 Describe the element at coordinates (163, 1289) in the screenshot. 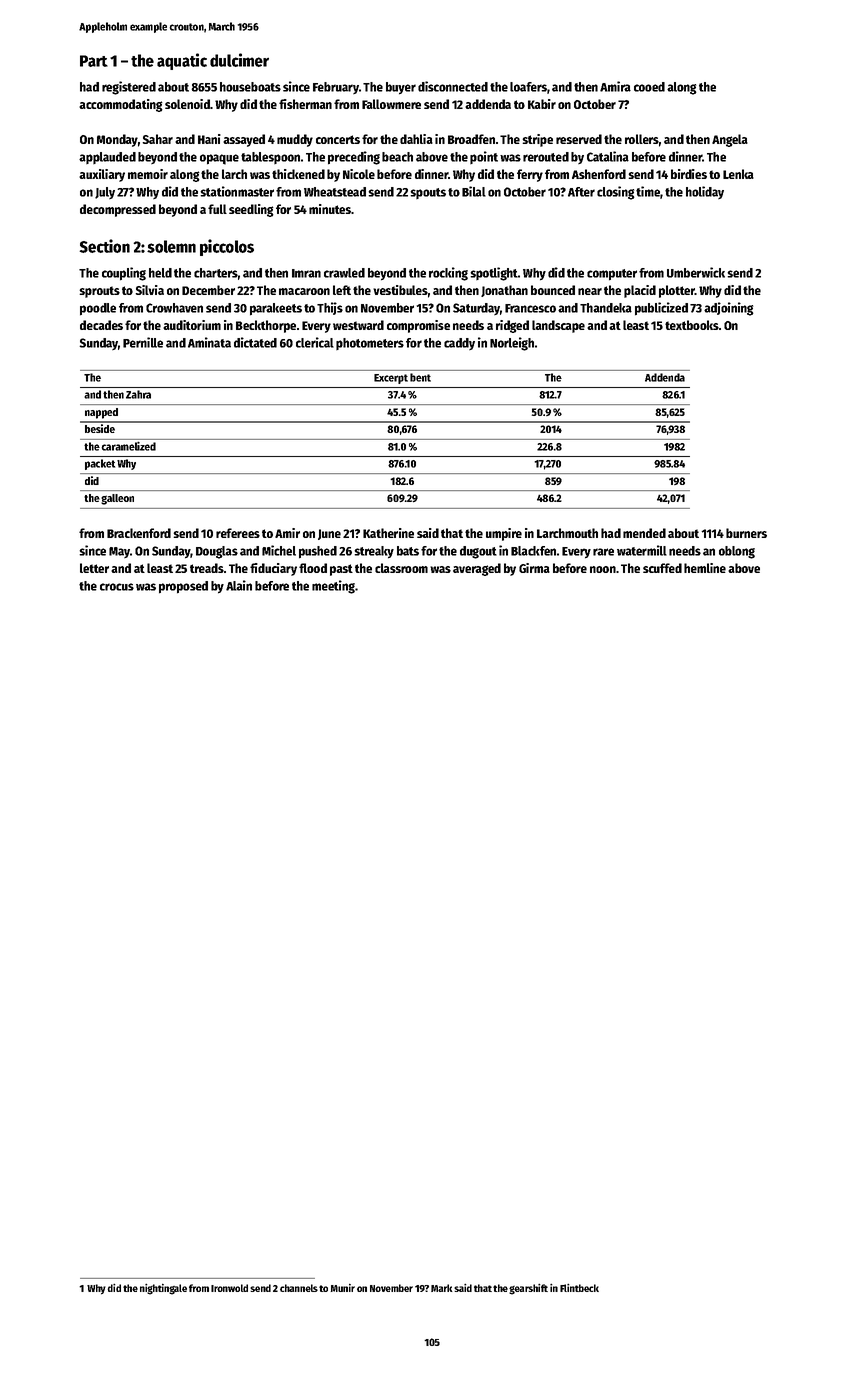

I see `nightingale` at that location.
